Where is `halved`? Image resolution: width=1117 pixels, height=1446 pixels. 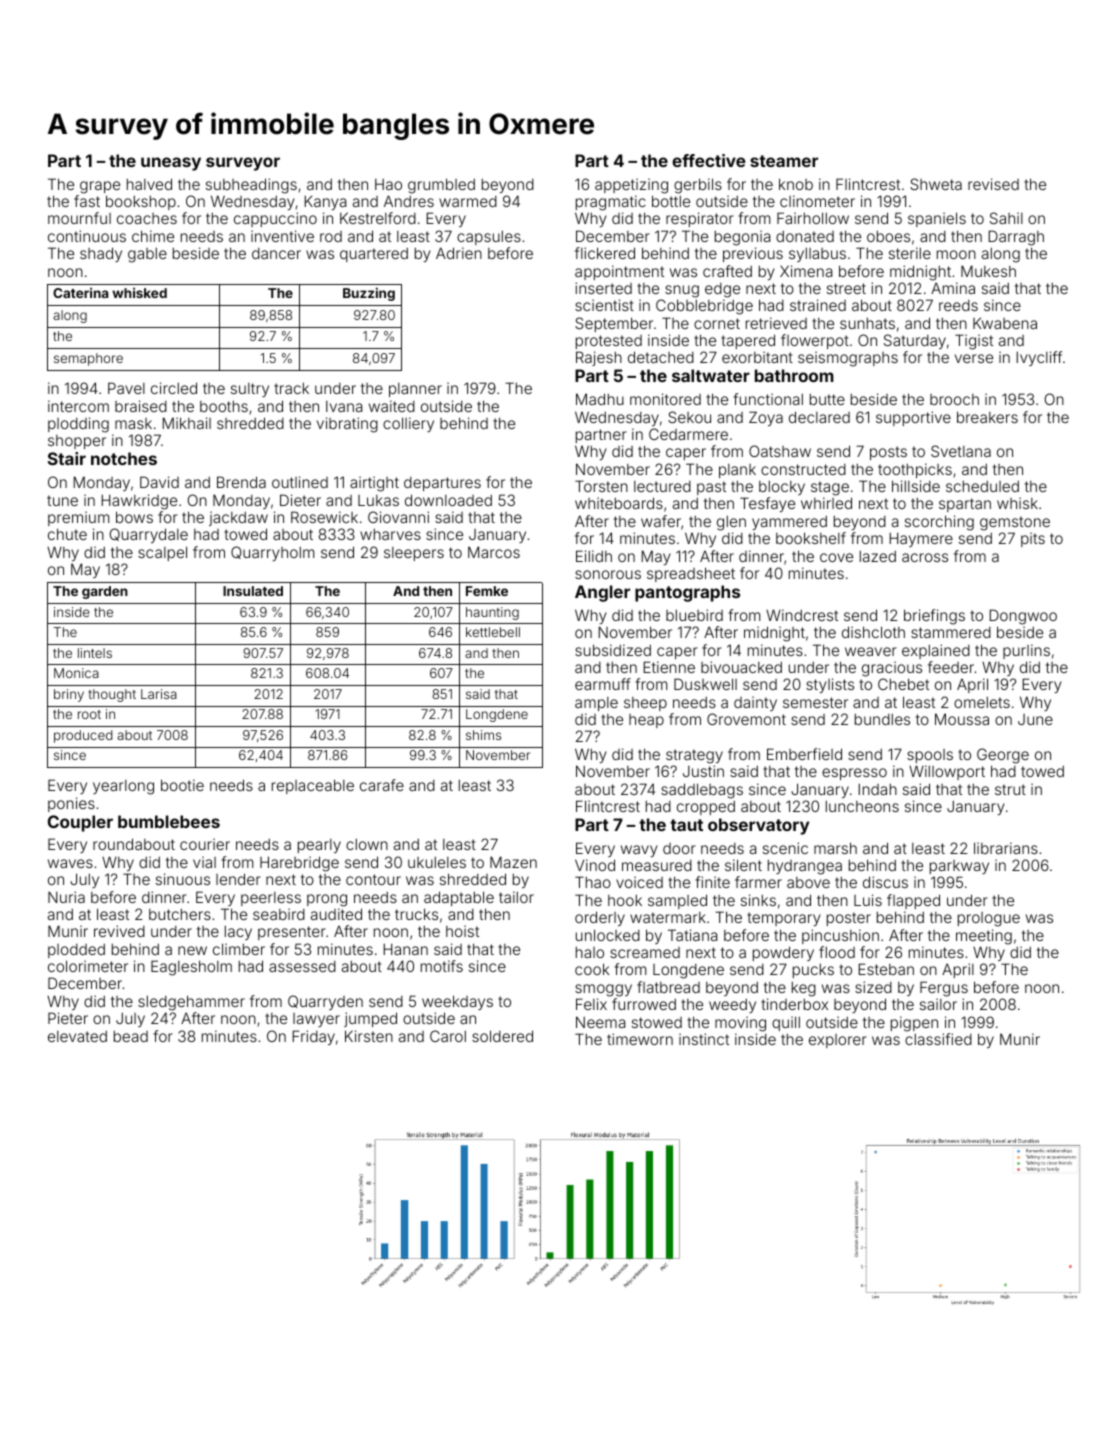
halved is located at coordinates (149, 184).
